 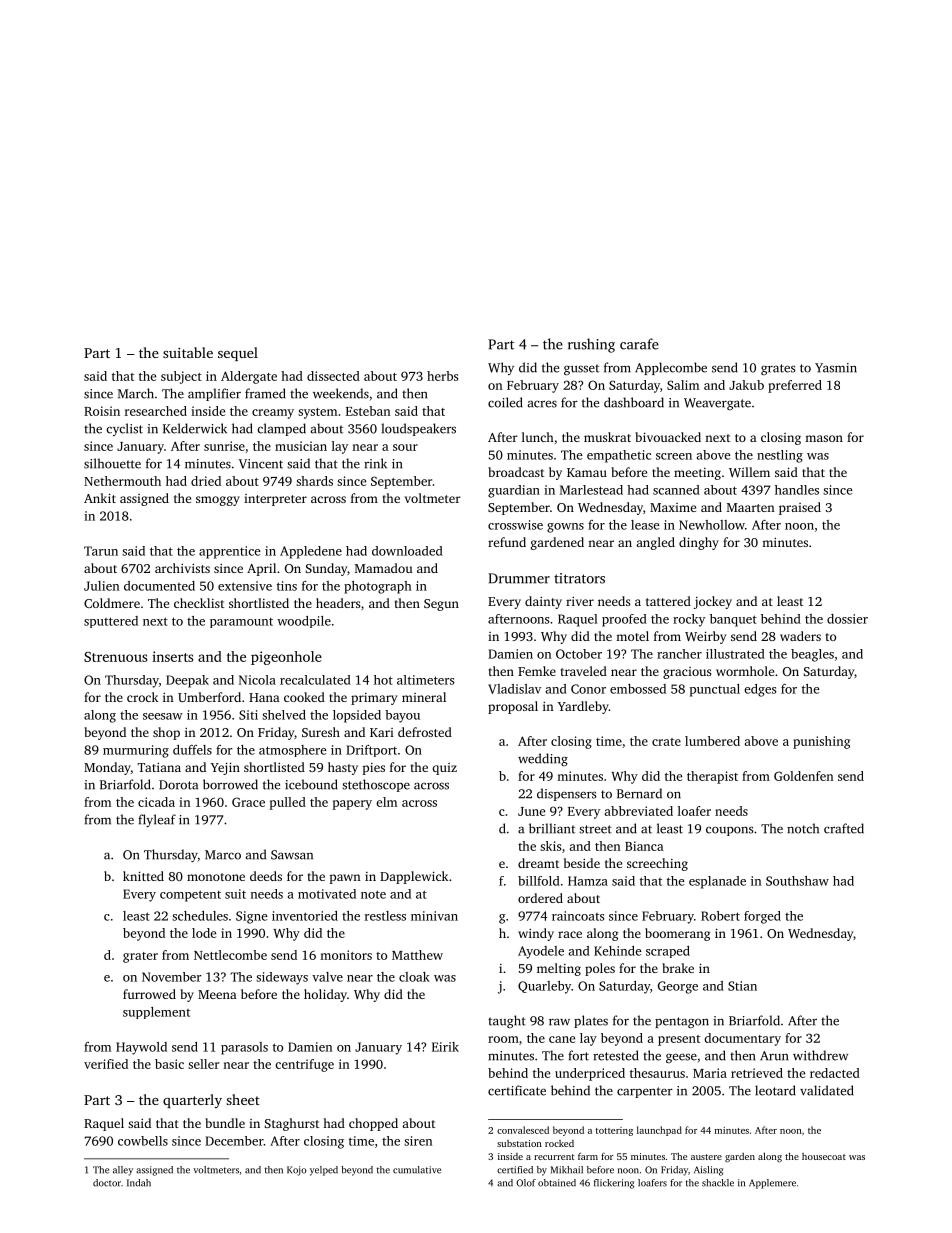 I want to click on subject, so click(x=181, y=377).
